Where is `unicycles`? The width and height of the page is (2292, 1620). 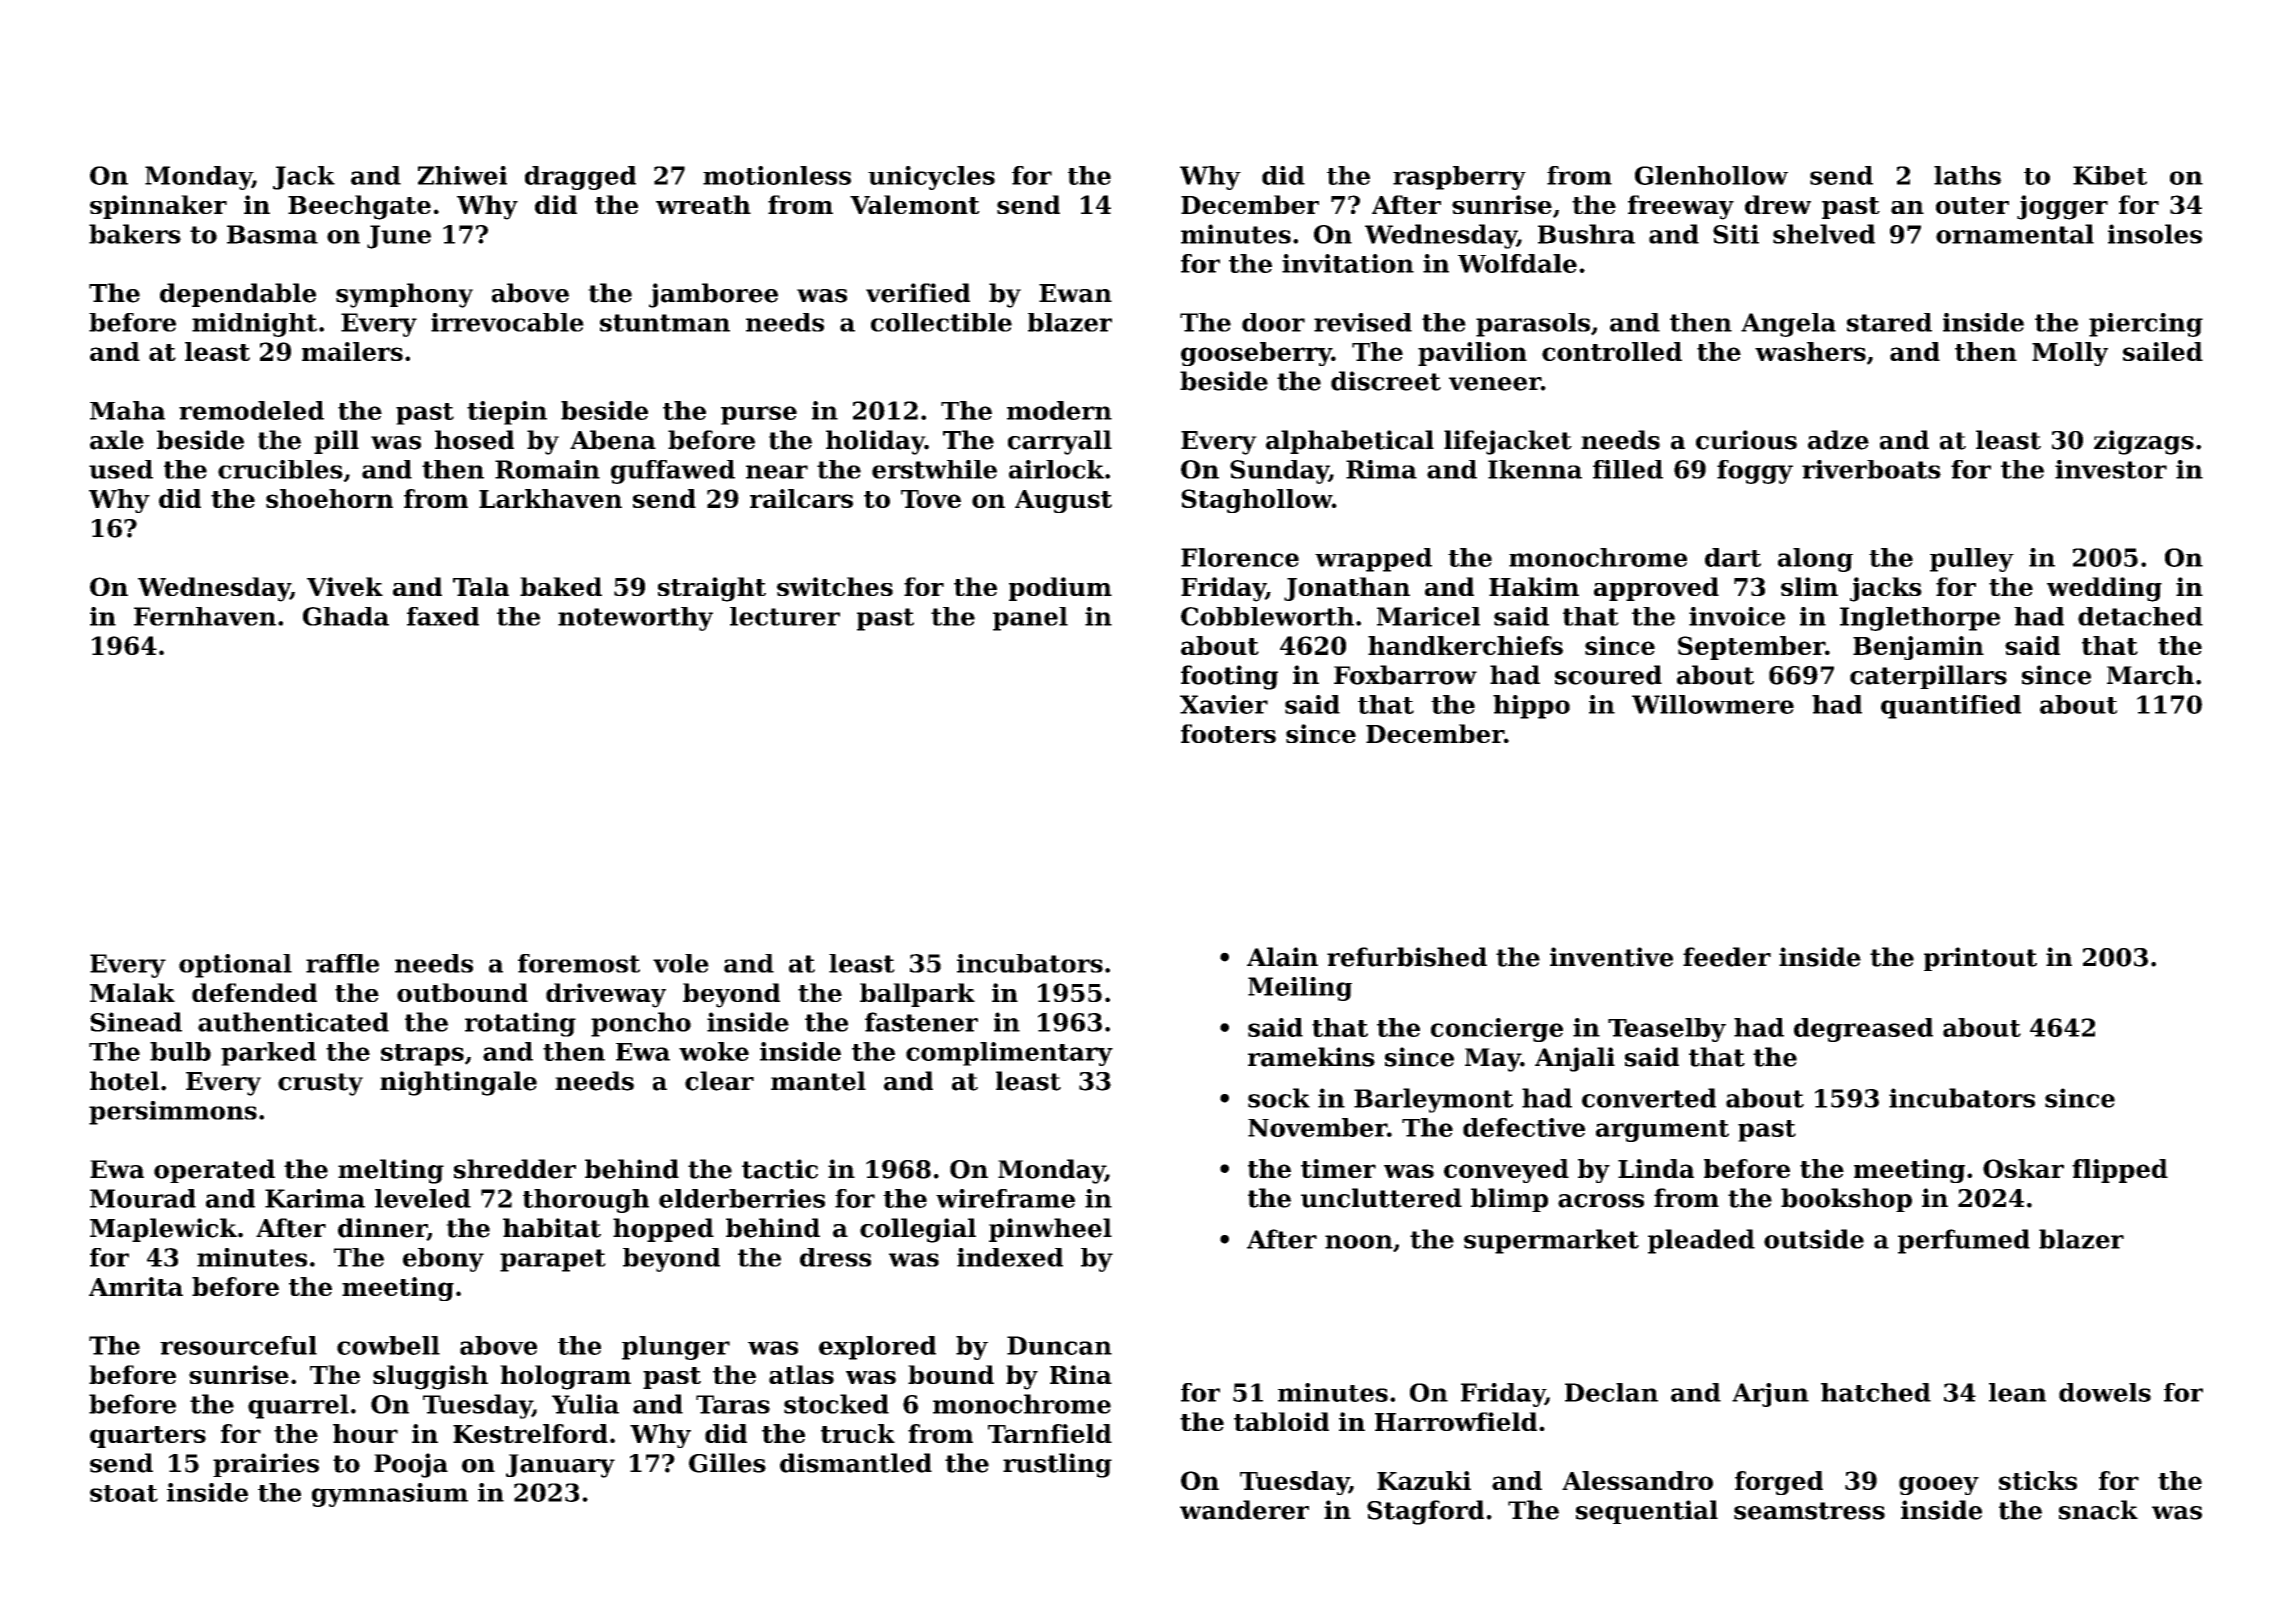 unicycles is located at coordinates (931, 178).
